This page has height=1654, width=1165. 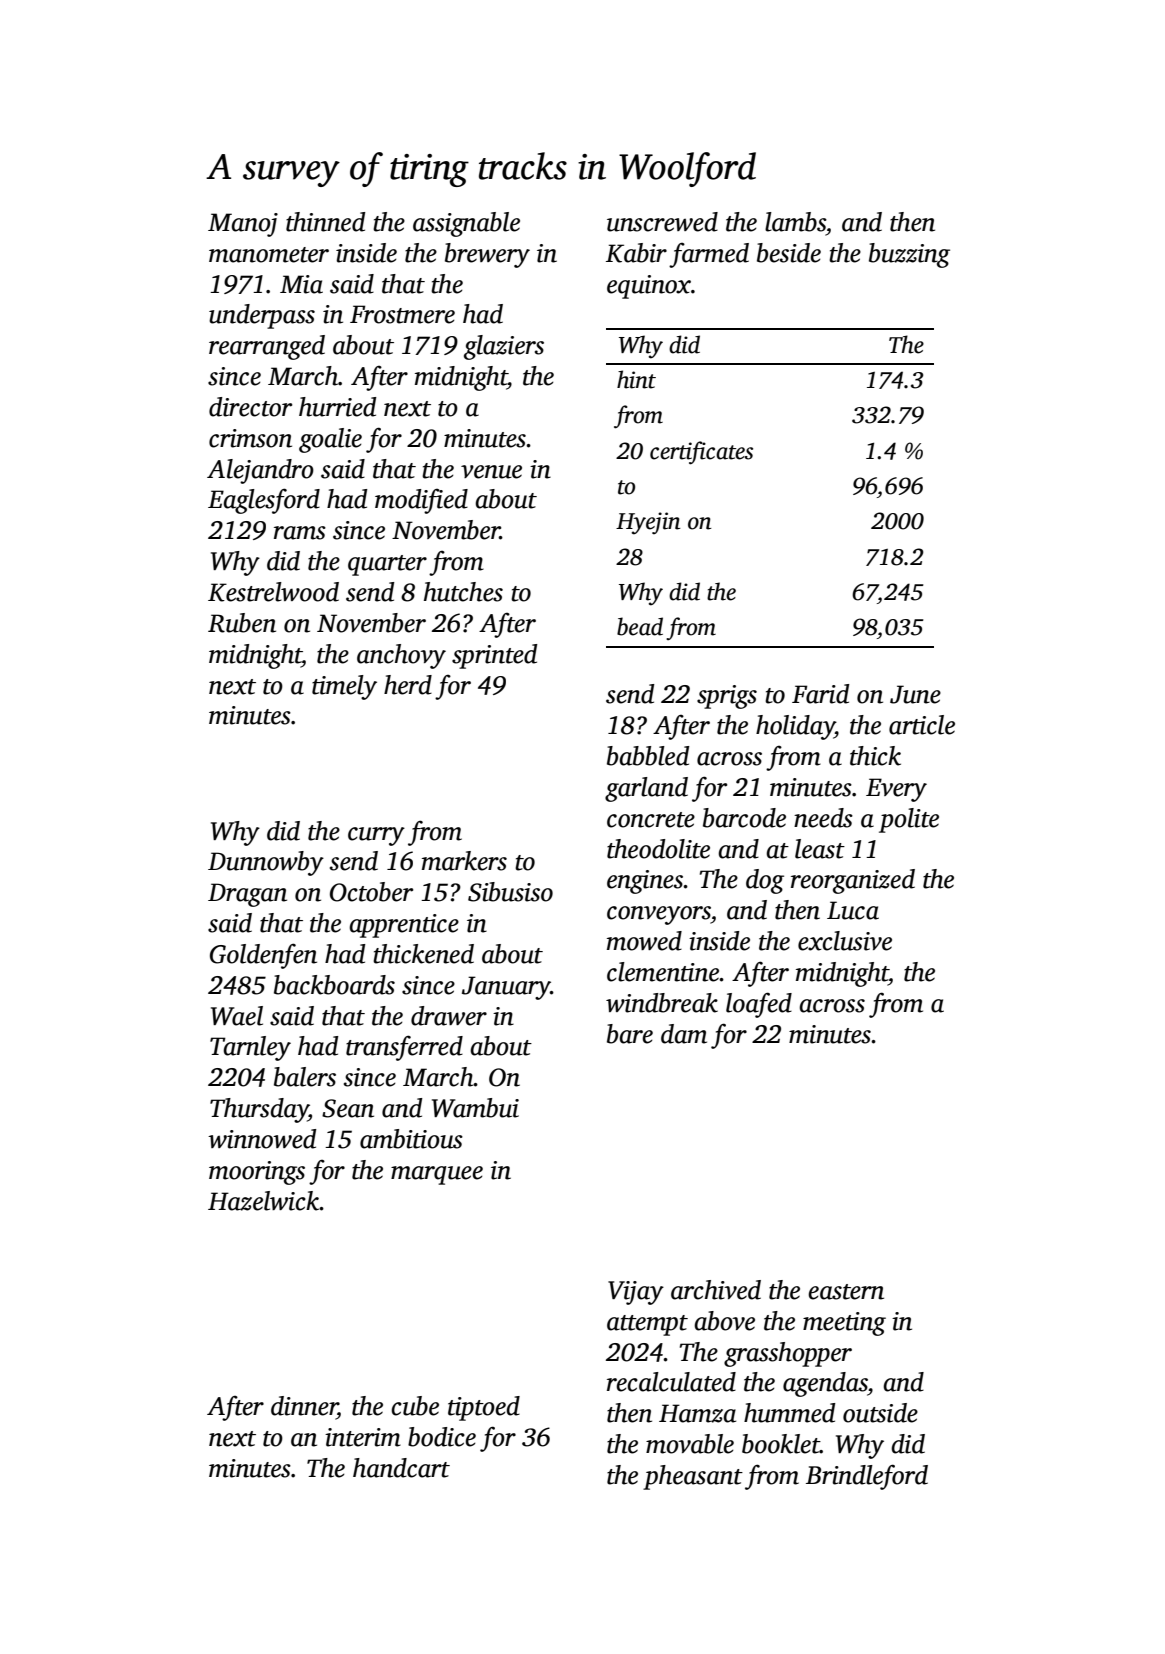 What do you see at coordinates (662, 222) in the page?
I see `unscrewed` at bounding box center [662, 222].
